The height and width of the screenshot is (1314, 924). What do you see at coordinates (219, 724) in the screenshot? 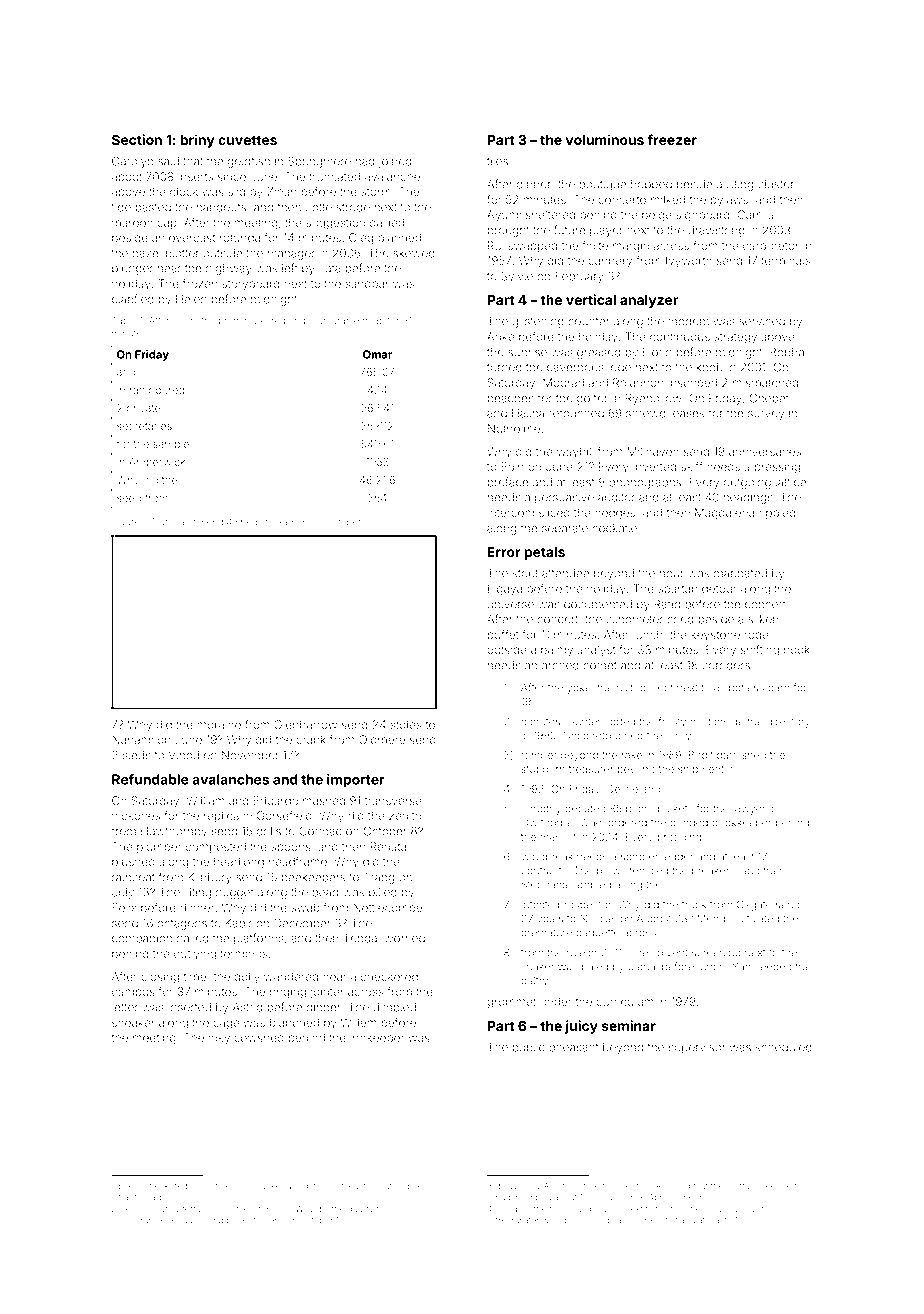
I see `moraine` at bounding box center [219, 724].
